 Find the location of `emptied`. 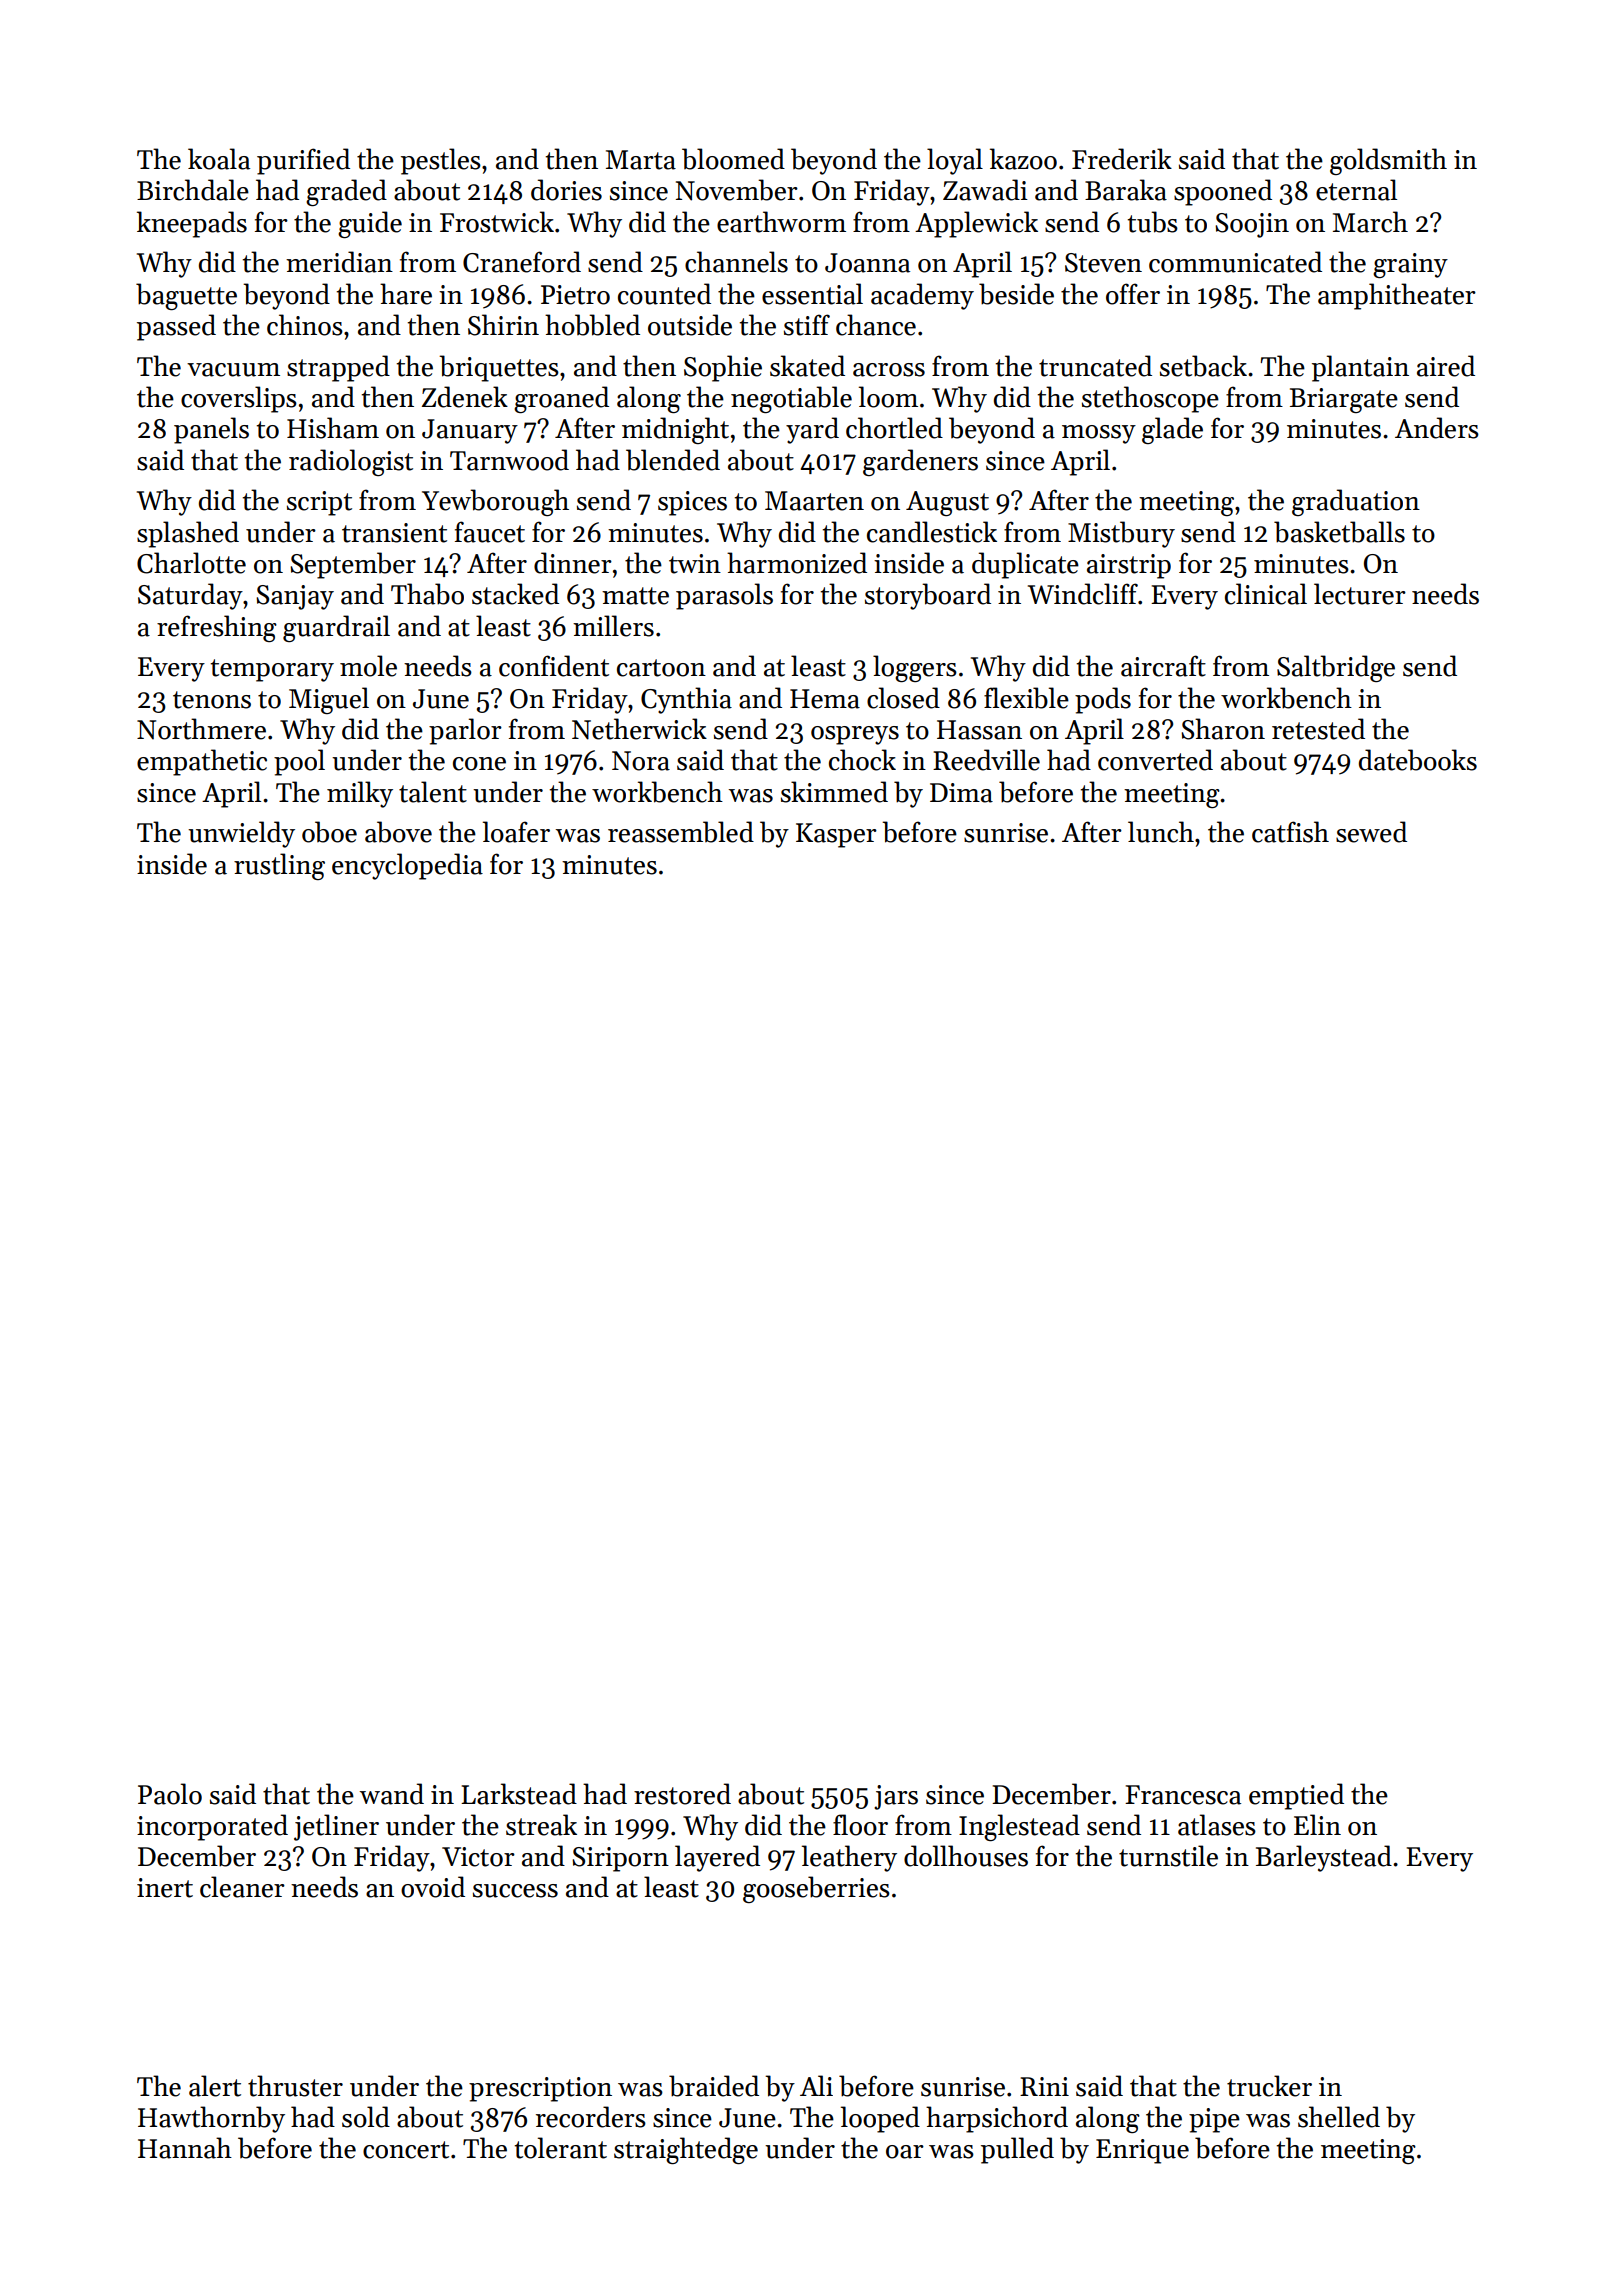

emptied is located at coordinates (1296, 1796).
